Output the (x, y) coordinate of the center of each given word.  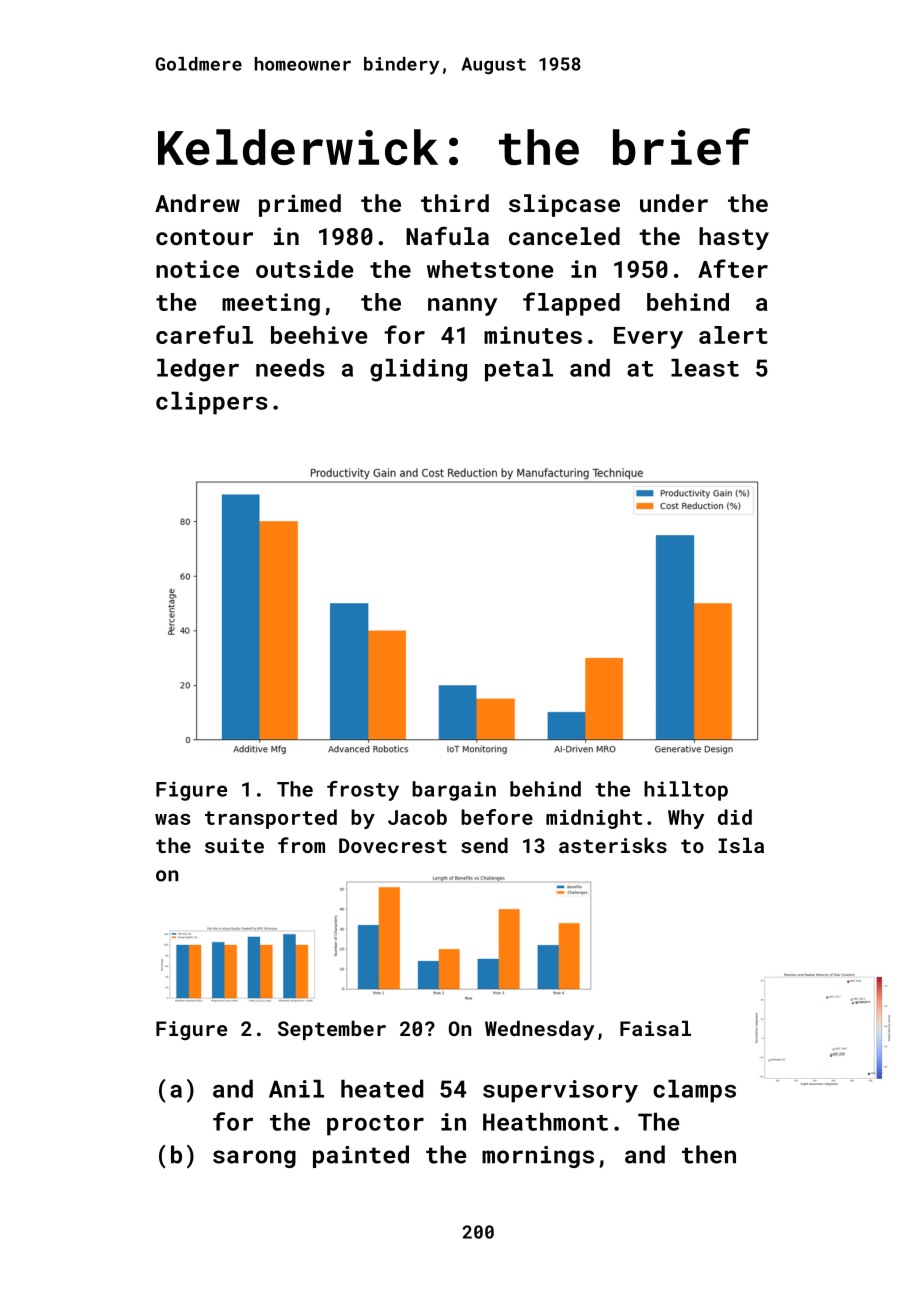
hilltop (686, 791)
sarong (254, 1159)
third (455, 203)
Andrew (197, 203)
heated (382, 1089)
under (674, 203)
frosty (363, 791)
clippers (212, 403)
